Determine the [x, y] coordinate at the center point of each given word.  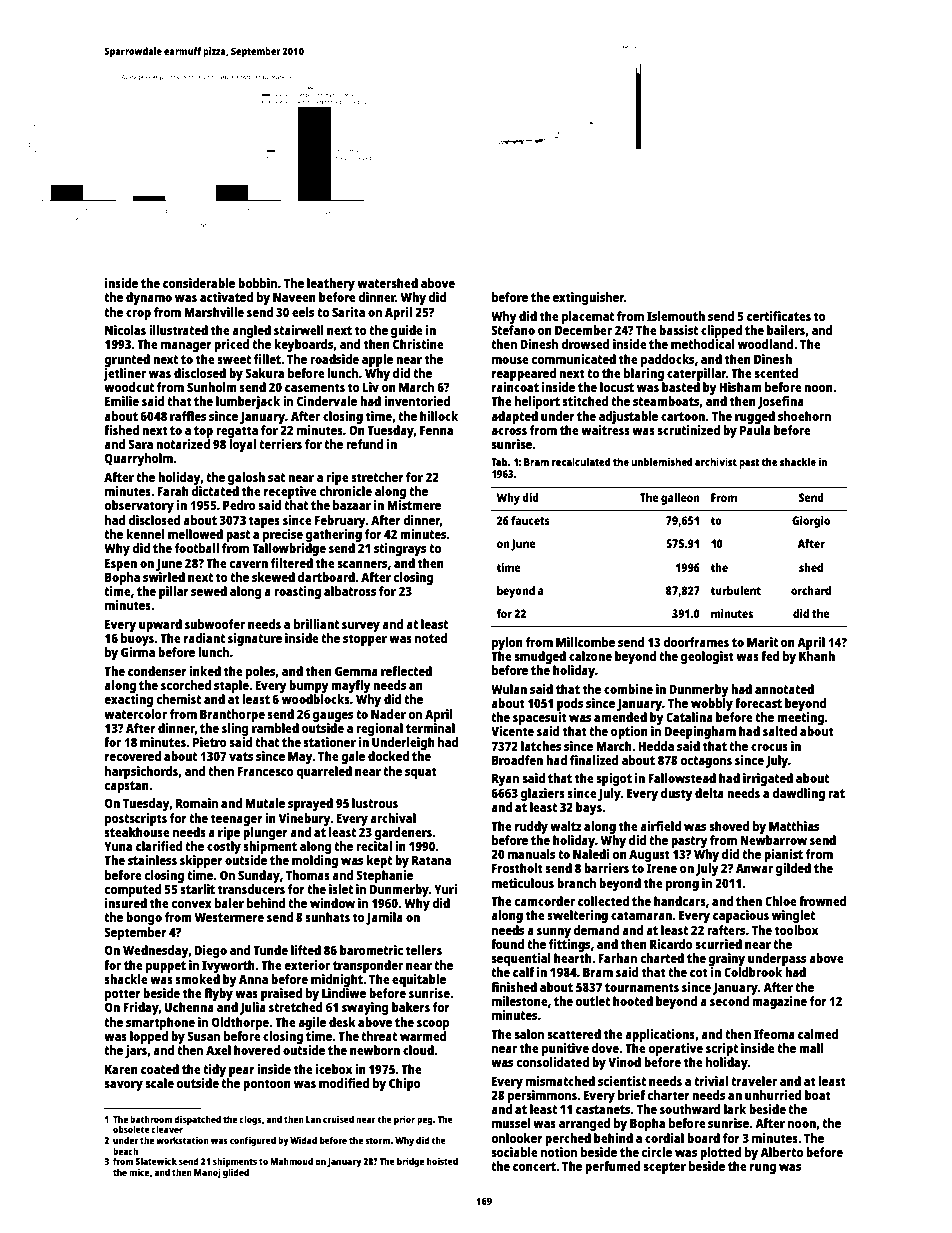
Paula [755, 430]
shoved [729, 826]
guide [407, 331]
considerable [199, 283]
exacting [128, 700]
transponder [368, 966]
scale [159, 1083]
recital [374, 846]
